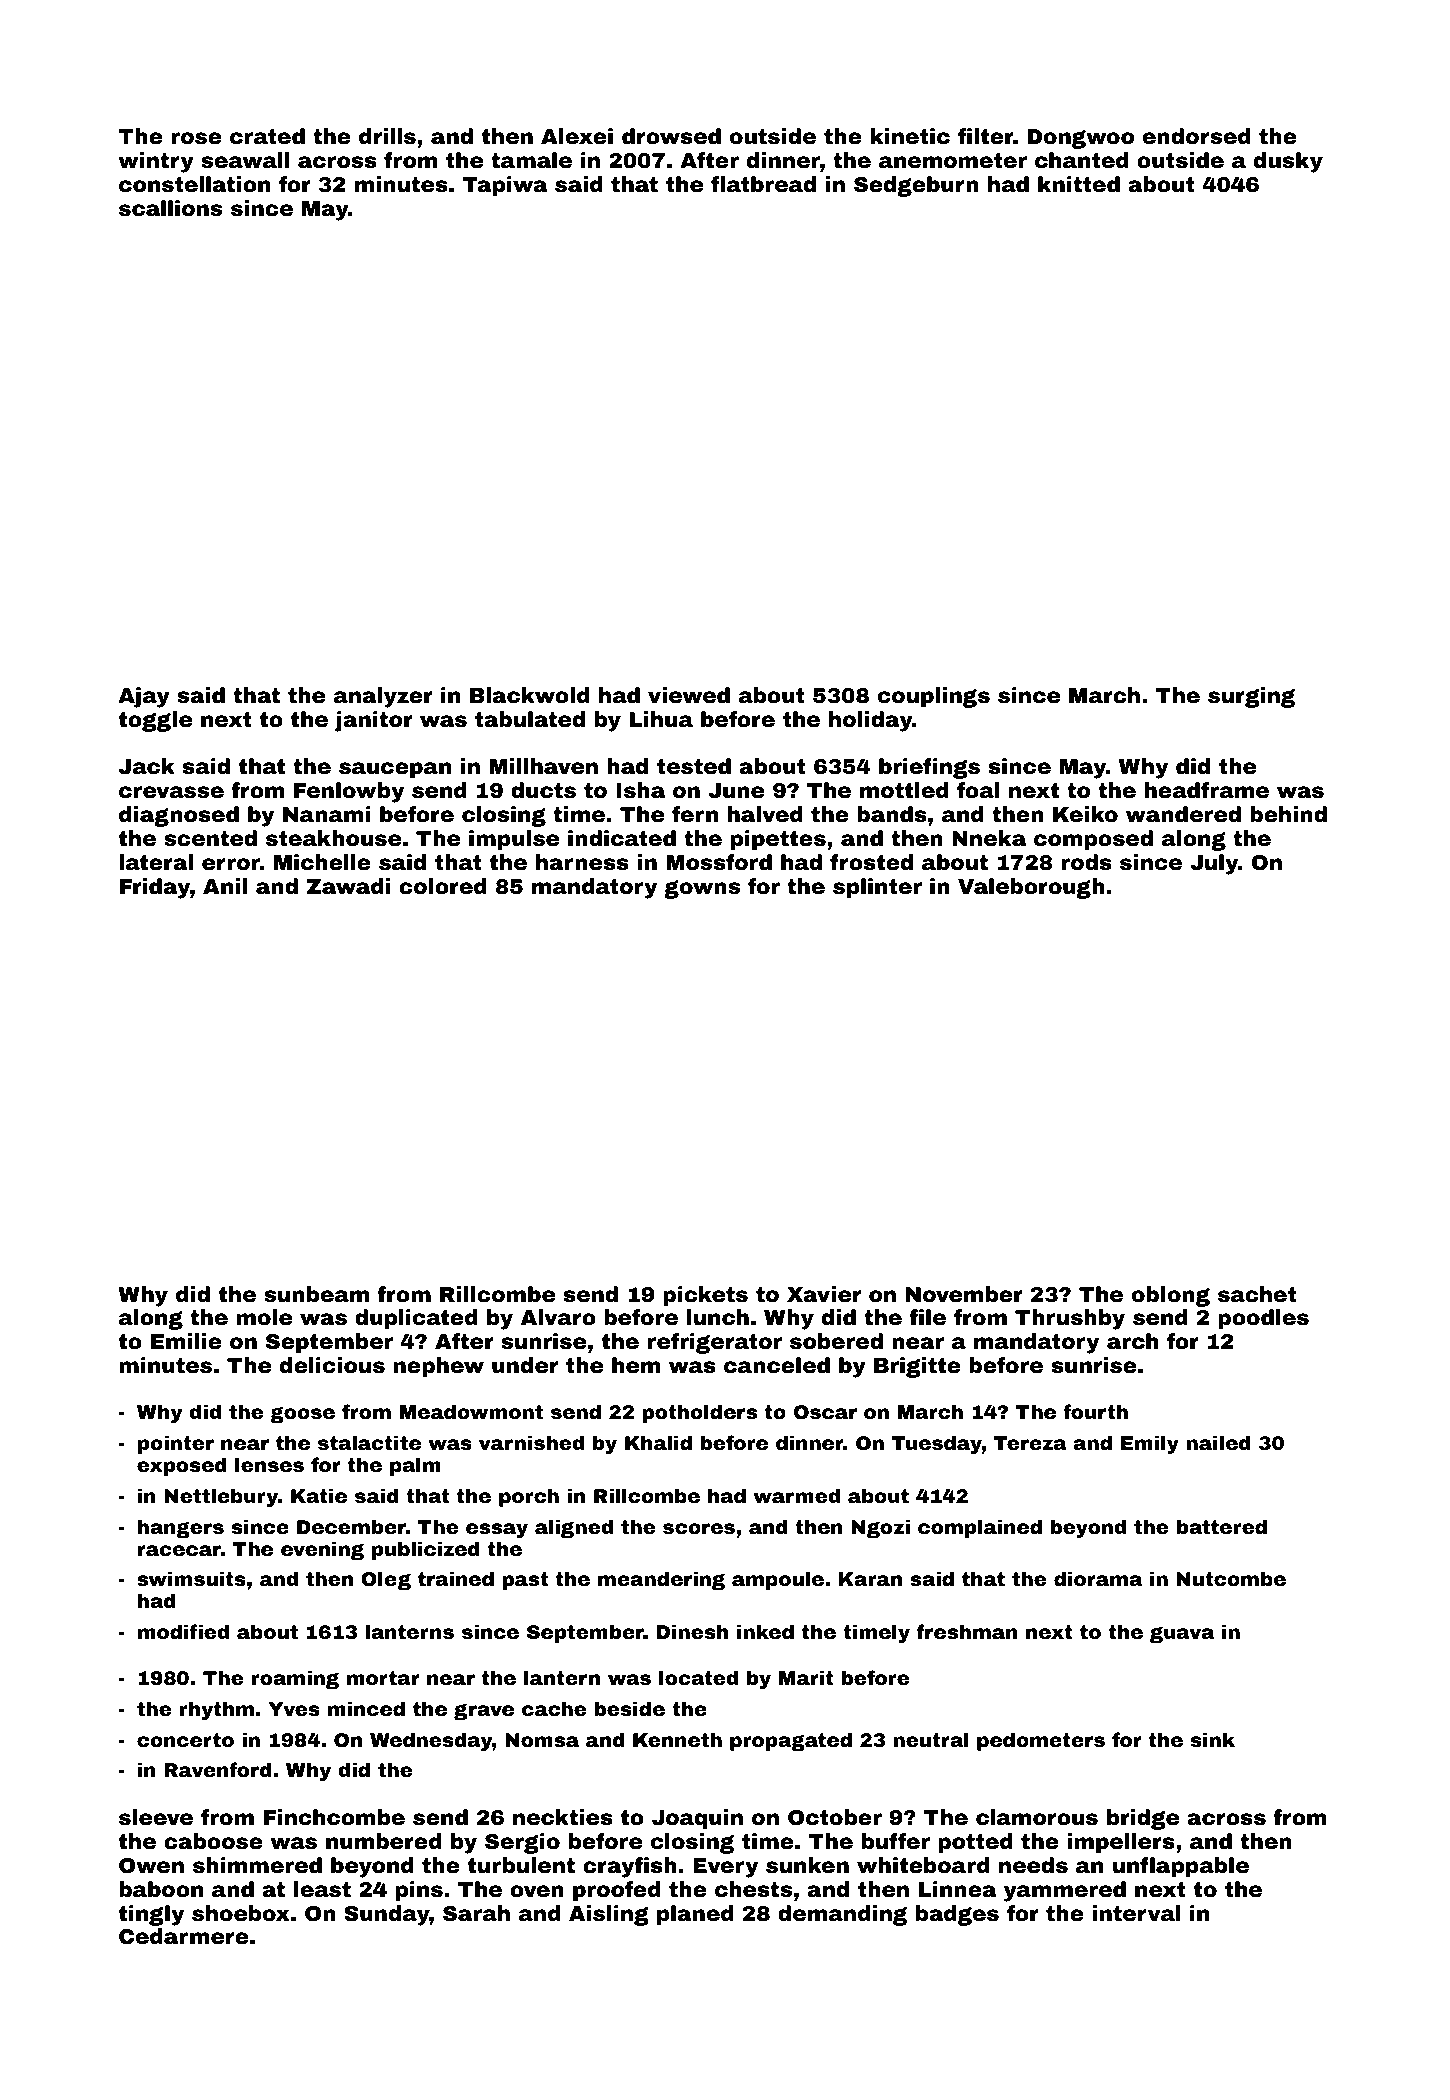 The width and height of the screenshot is (1450, 2100). What do you see at coordinates (1214, 864) in the screenshot?
I see `July` at bounding box center [1214, 864].
